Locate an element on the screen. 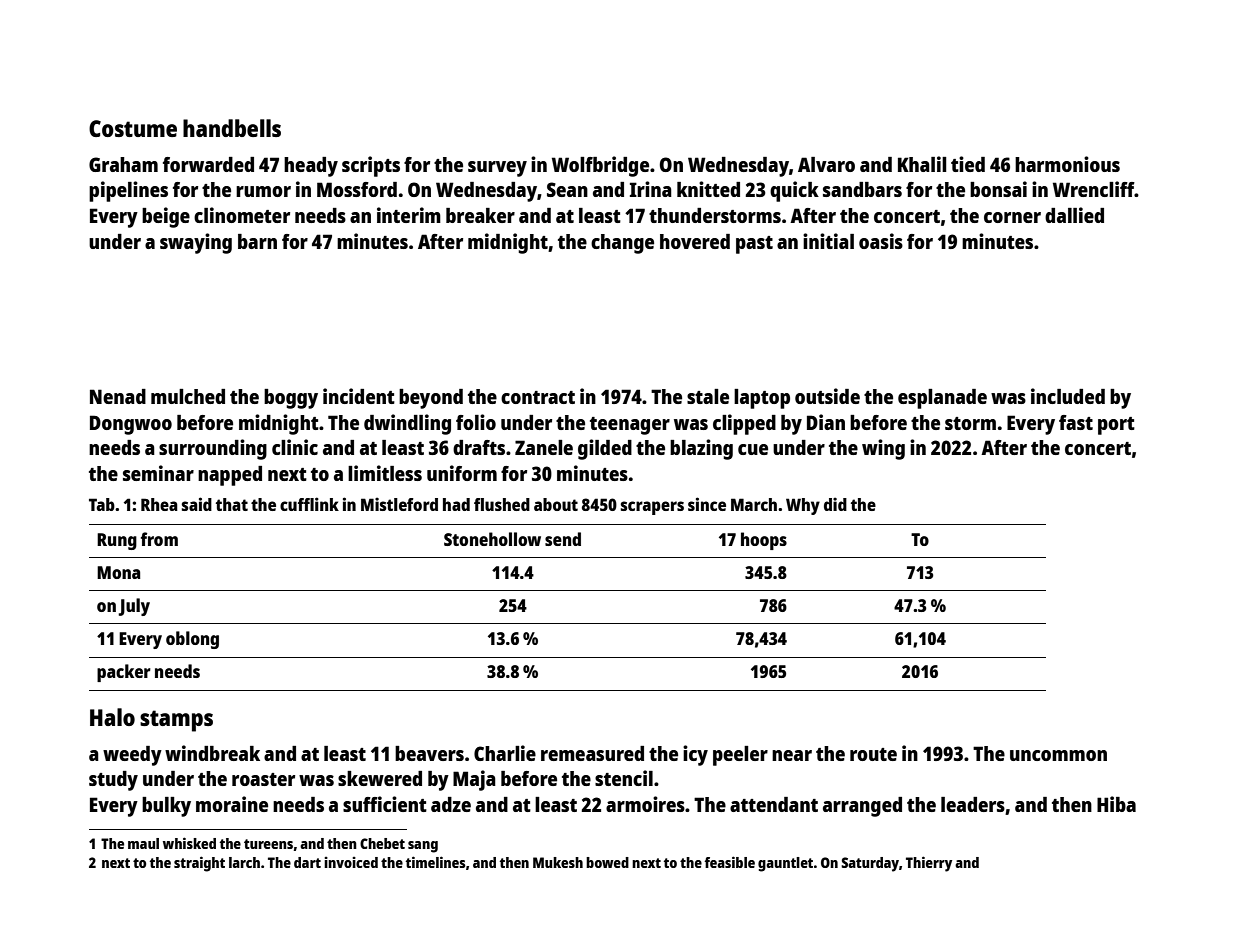 The width and height of the screenshot is (1233, 952). Alvaro is located at coordinates (826, 164).
